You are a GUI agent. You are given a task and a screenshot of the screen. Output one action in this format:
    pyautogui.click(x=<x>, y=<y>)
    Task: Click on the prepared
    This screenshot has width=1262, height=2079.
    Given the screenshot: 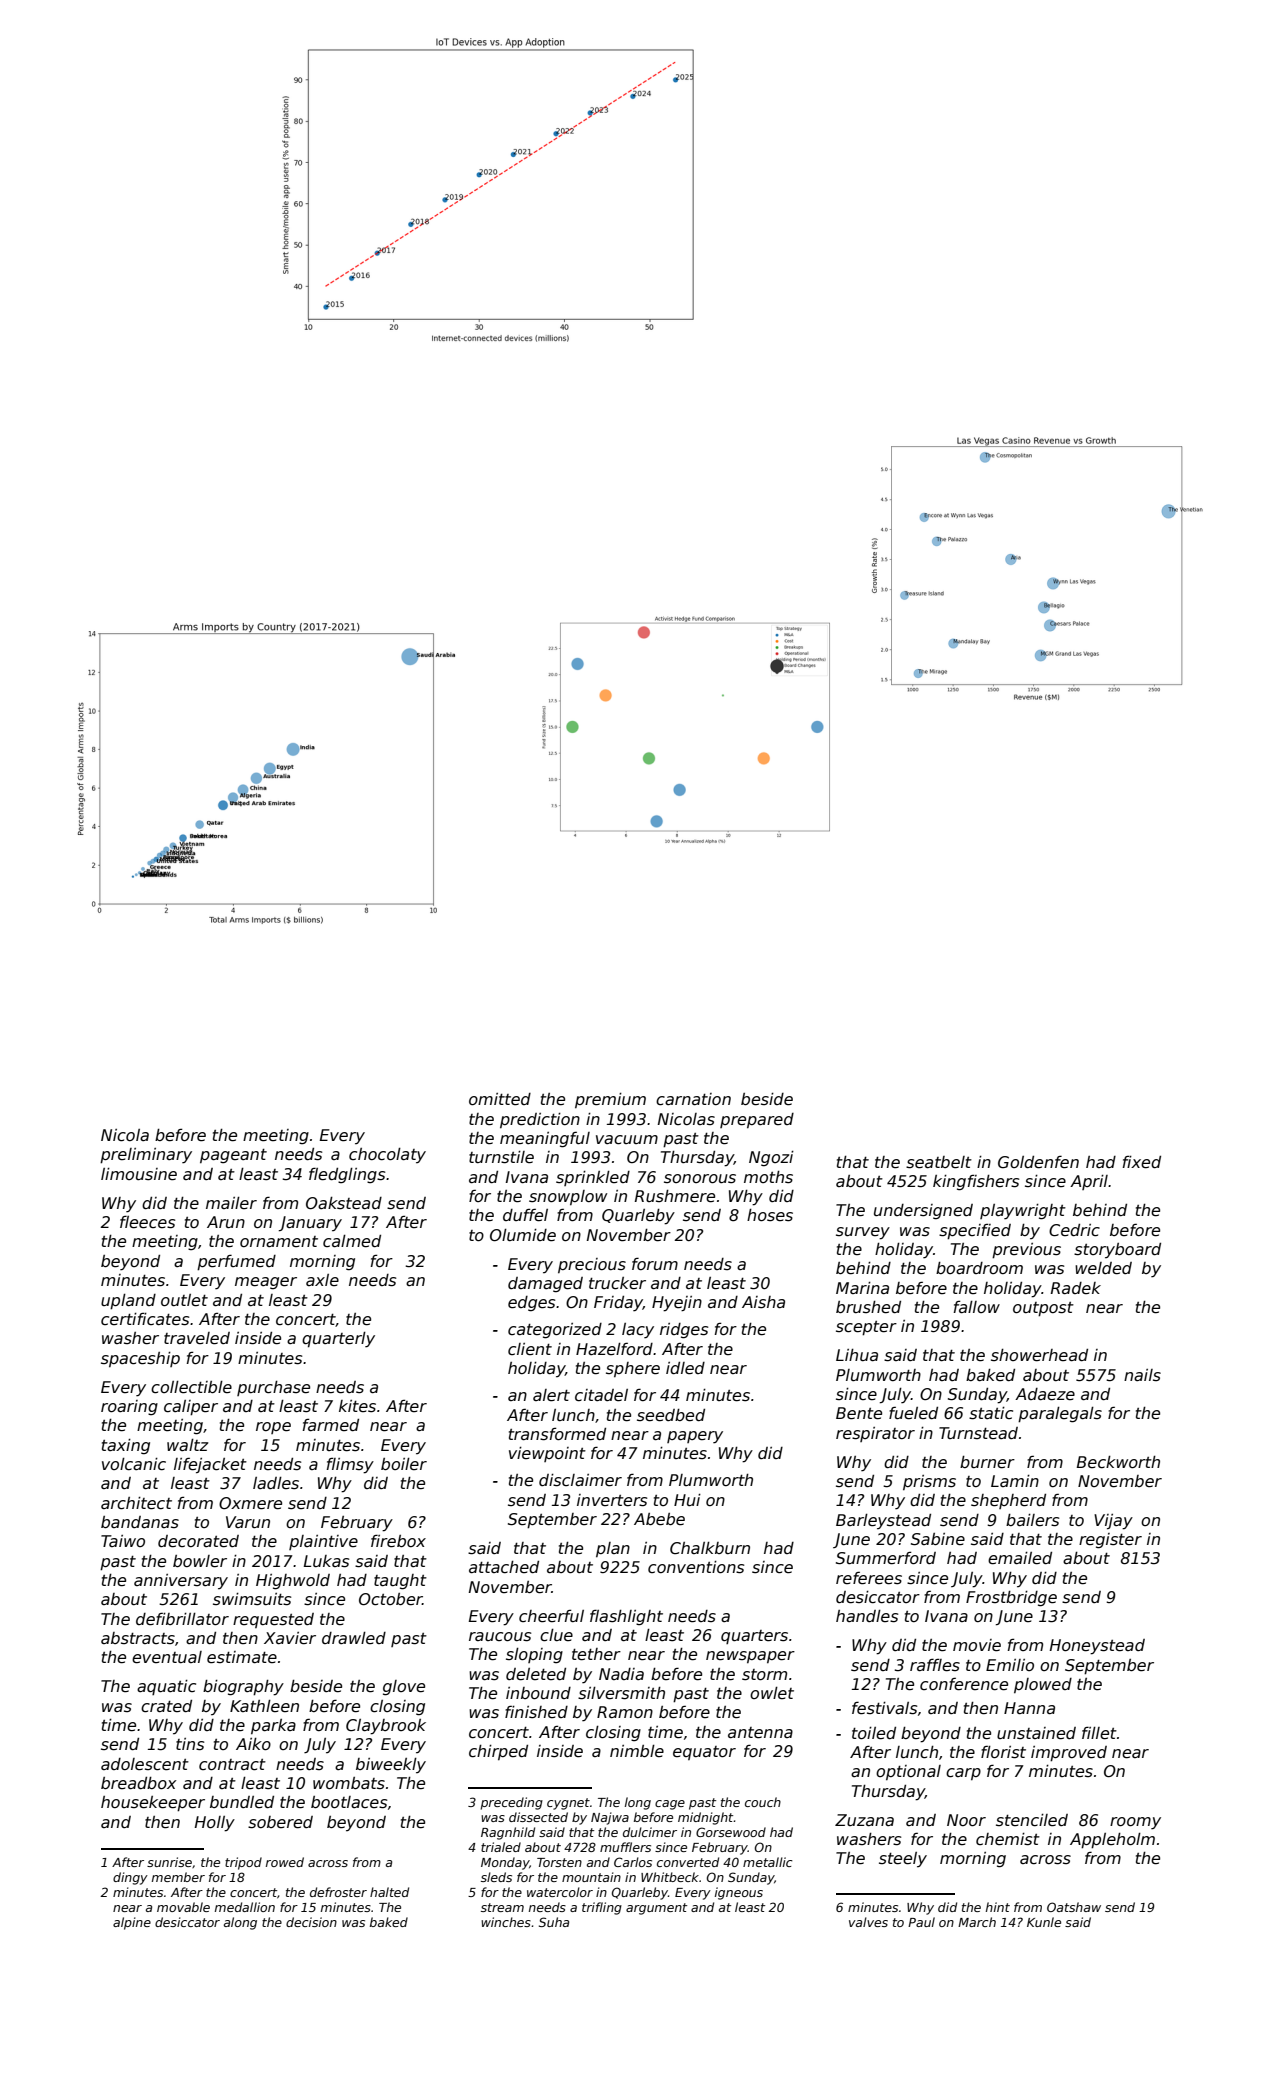 What is the action you would take?
    pyautogui.click(x=757, y=1120)
